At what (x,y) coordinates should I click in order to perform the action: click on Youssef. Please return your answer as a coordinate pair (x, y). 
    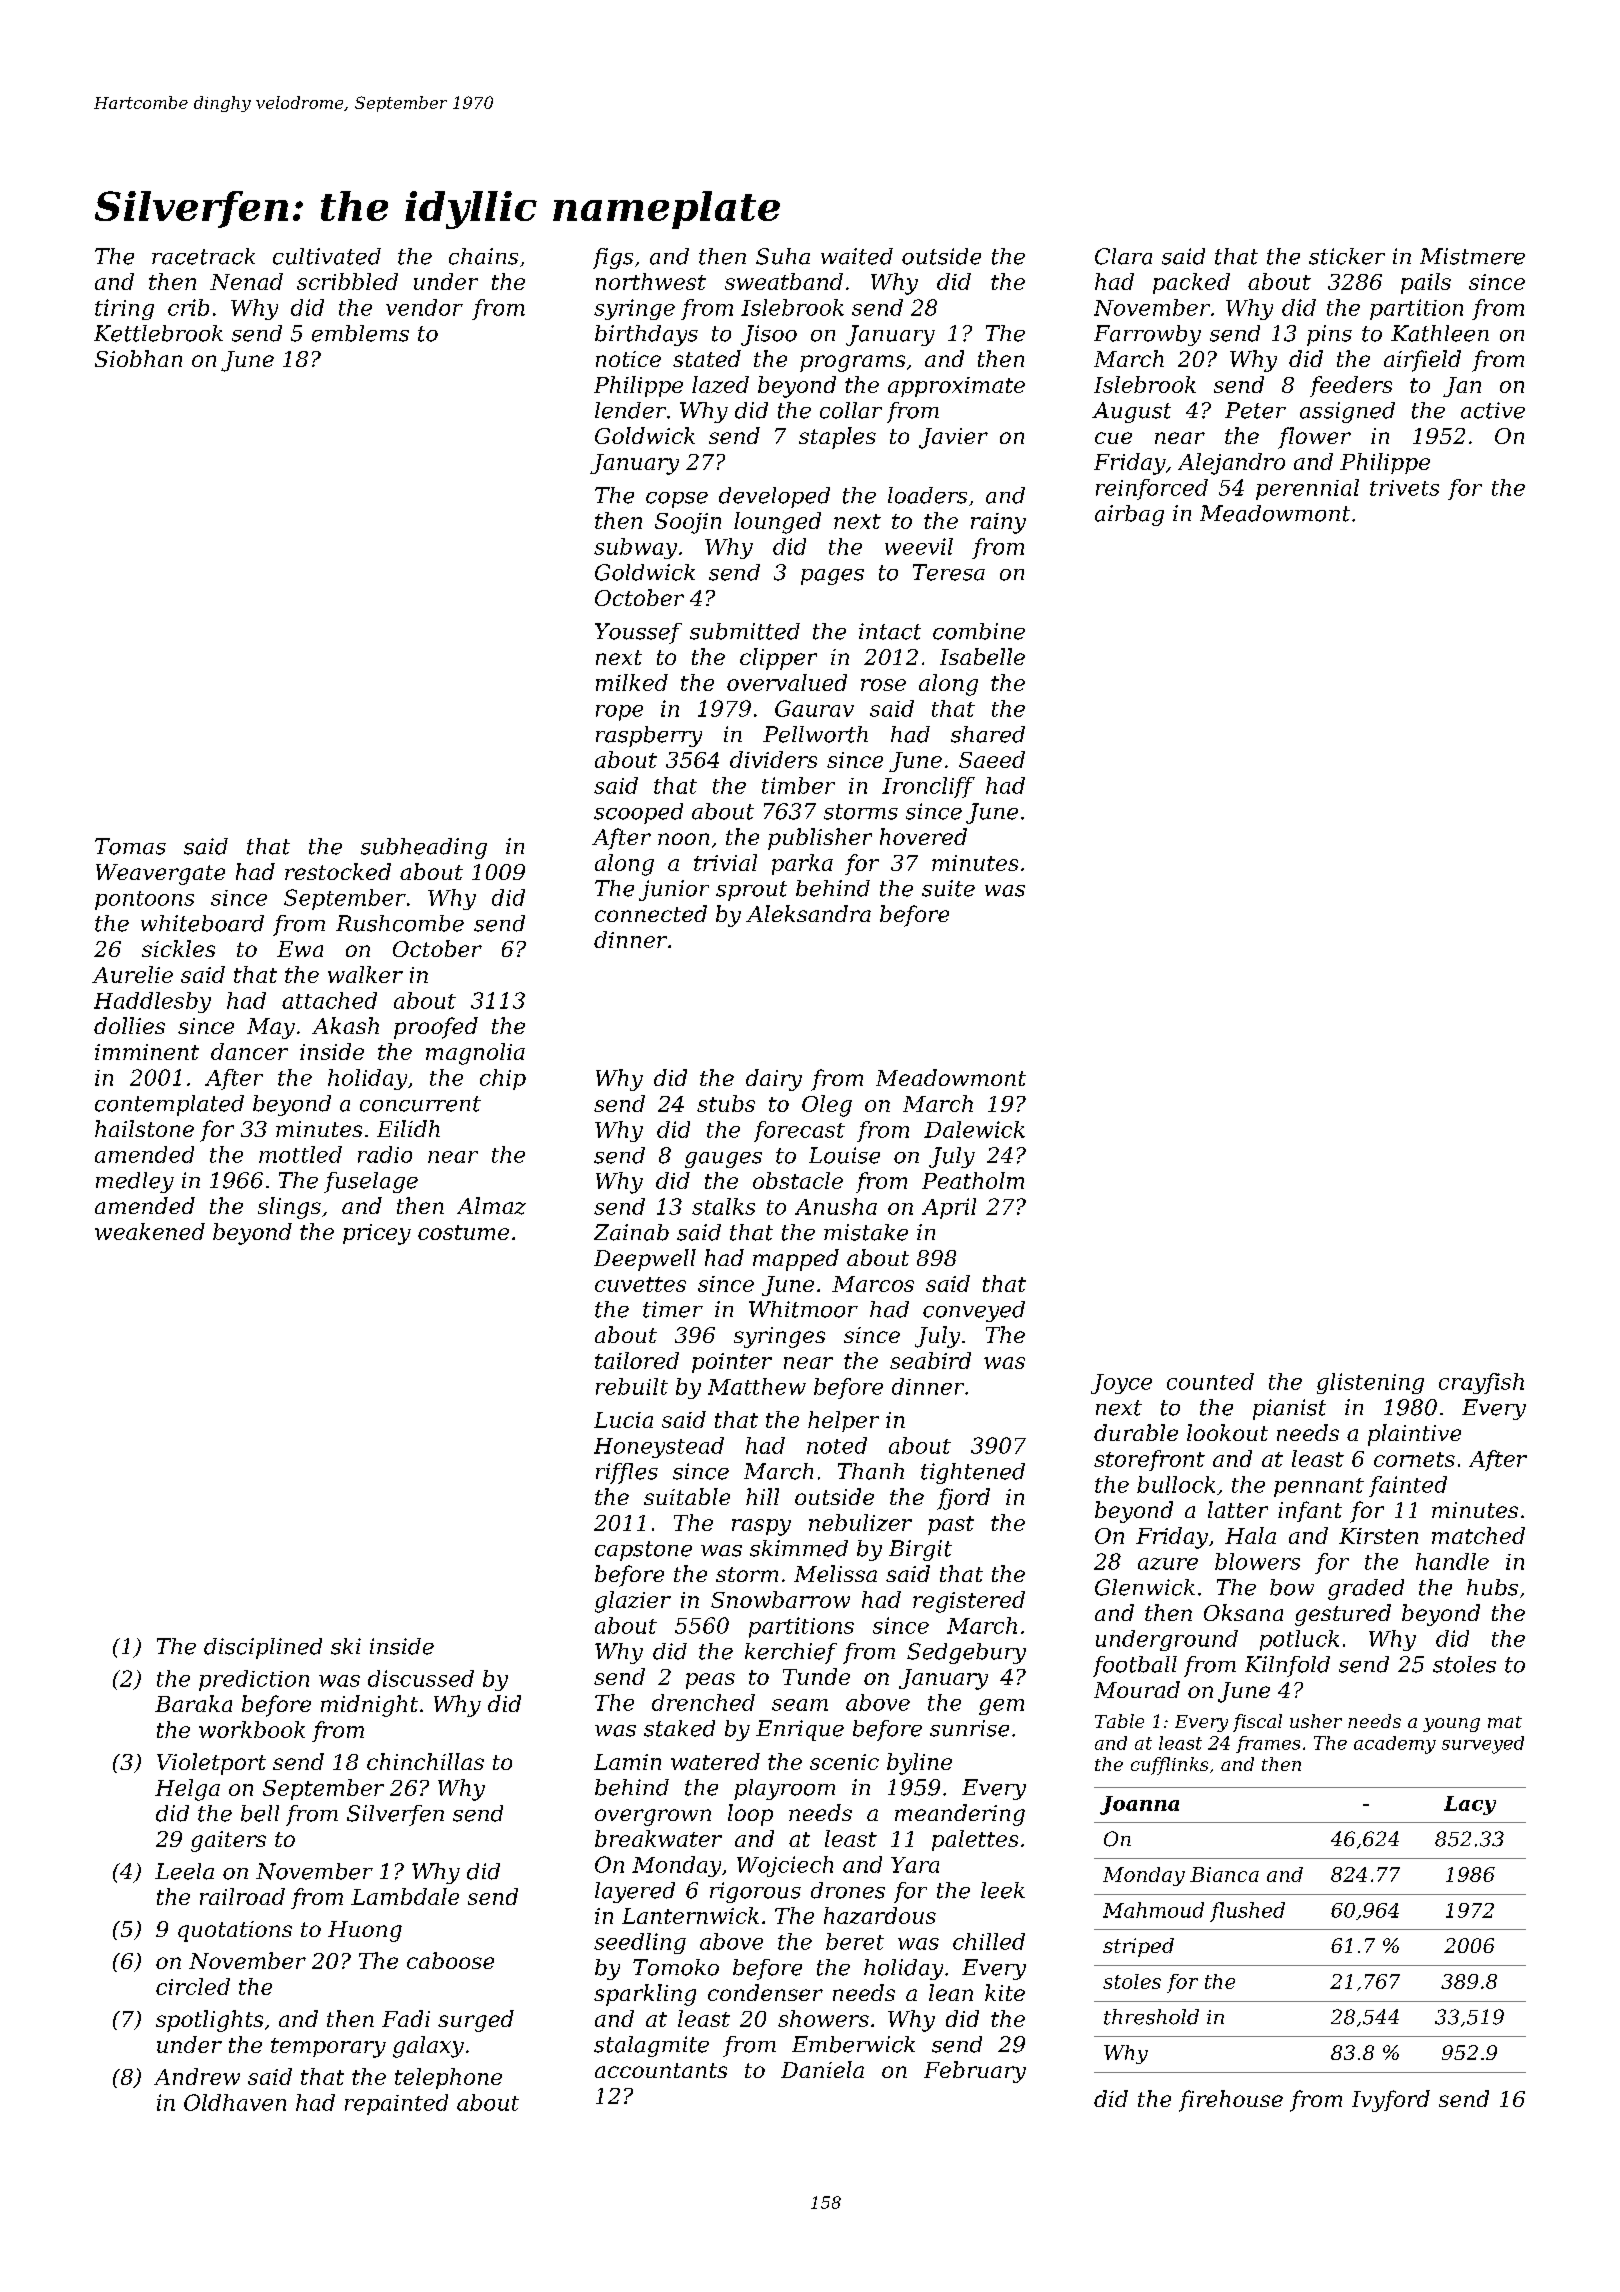
    Looking at the image, I should click on (638, 633).
